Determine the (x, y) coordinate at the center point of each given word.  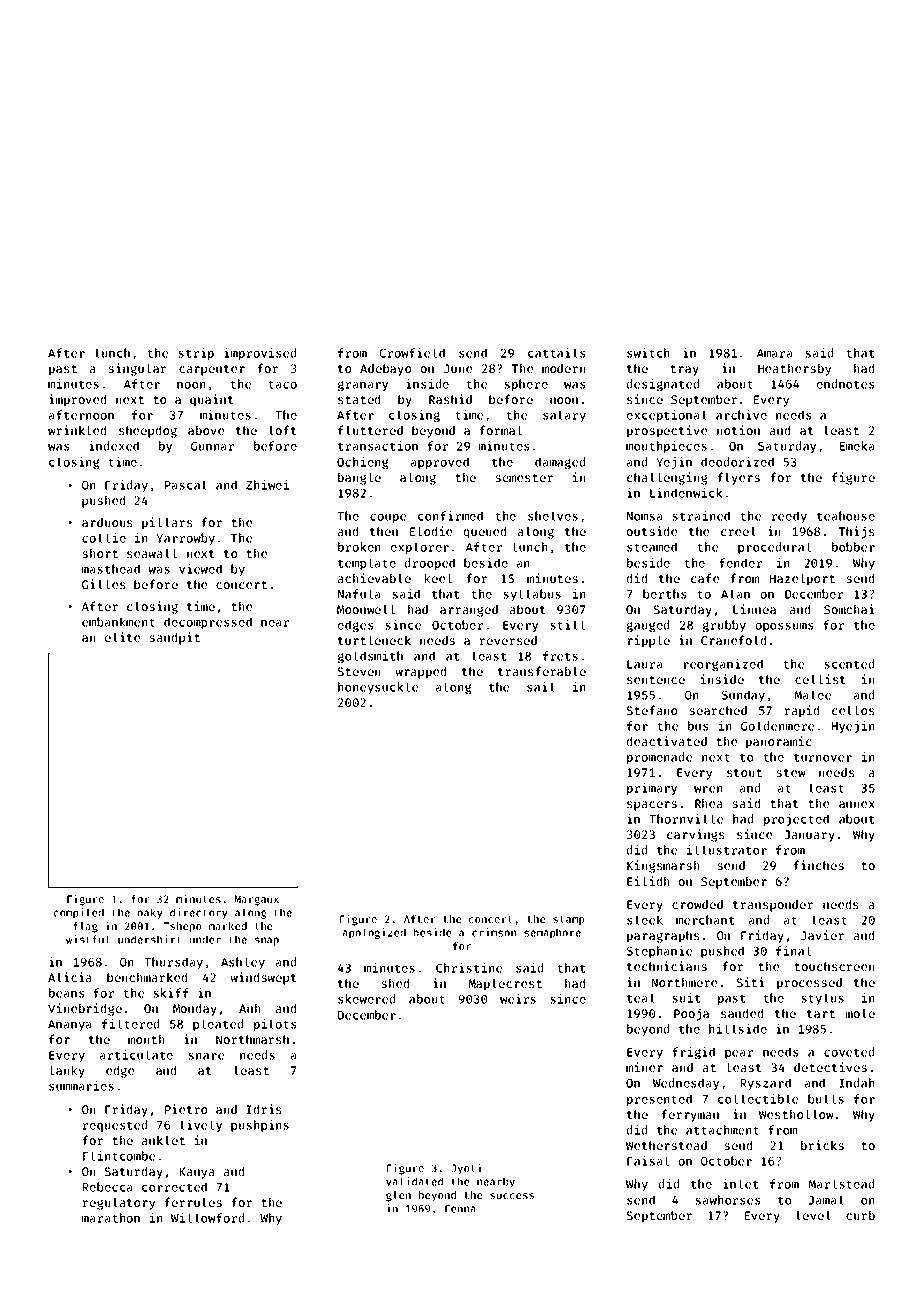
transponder (773, 906)
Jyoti (466, 1168)
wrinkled (77, 430)
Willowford (207, 1218)
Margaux (257, 900)
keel (438, 578)
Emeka (857, 446)
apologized (374, 933)
